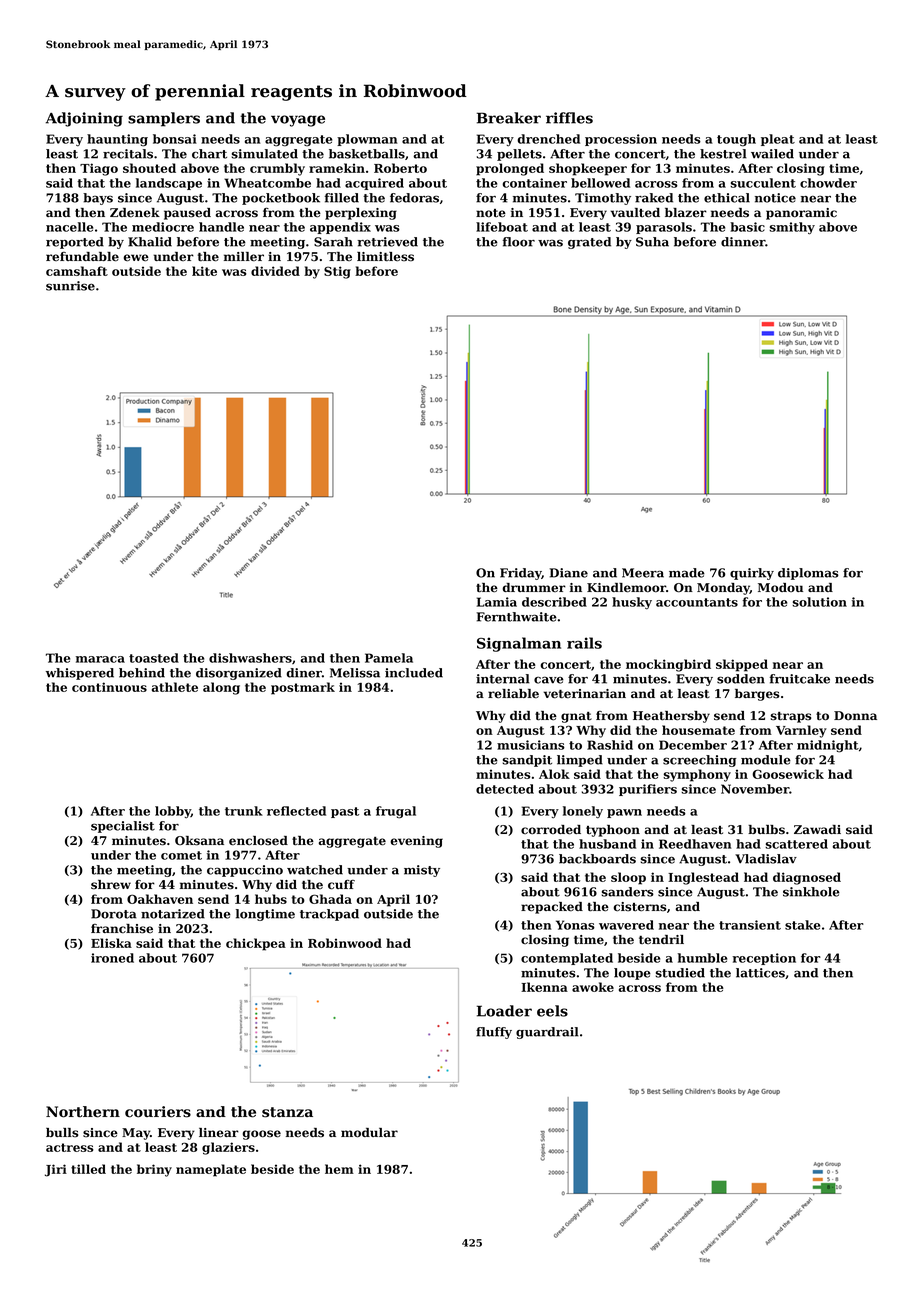 The height and width of the screenshot is (1308, 924). What do you see at coordinates (287, 1112) in the screenshot?
I see `stanza` at bounding box center [287, 1112].
